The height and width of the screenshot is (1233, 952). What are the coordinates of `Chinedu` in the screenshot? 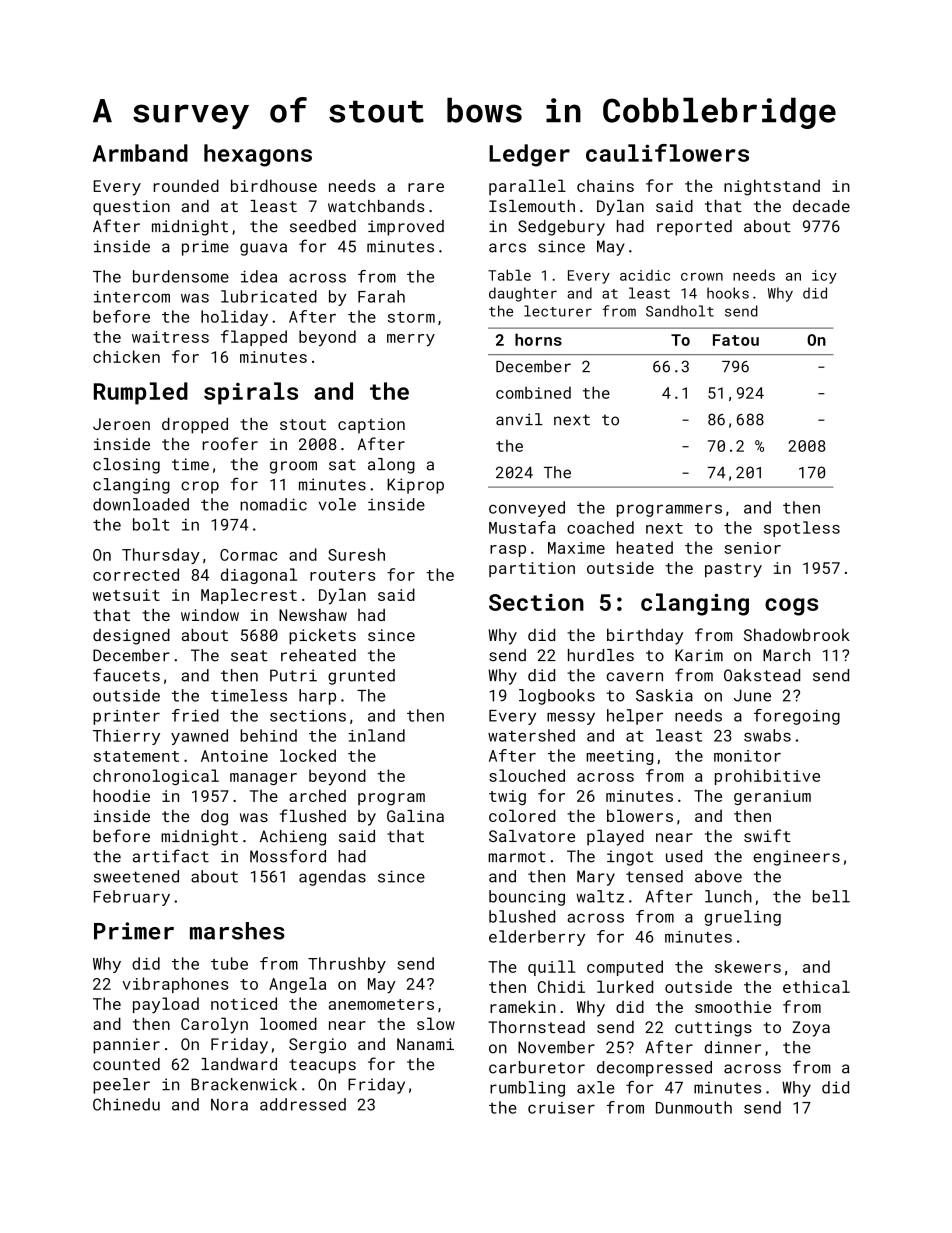 It's located at (126, 1104).
